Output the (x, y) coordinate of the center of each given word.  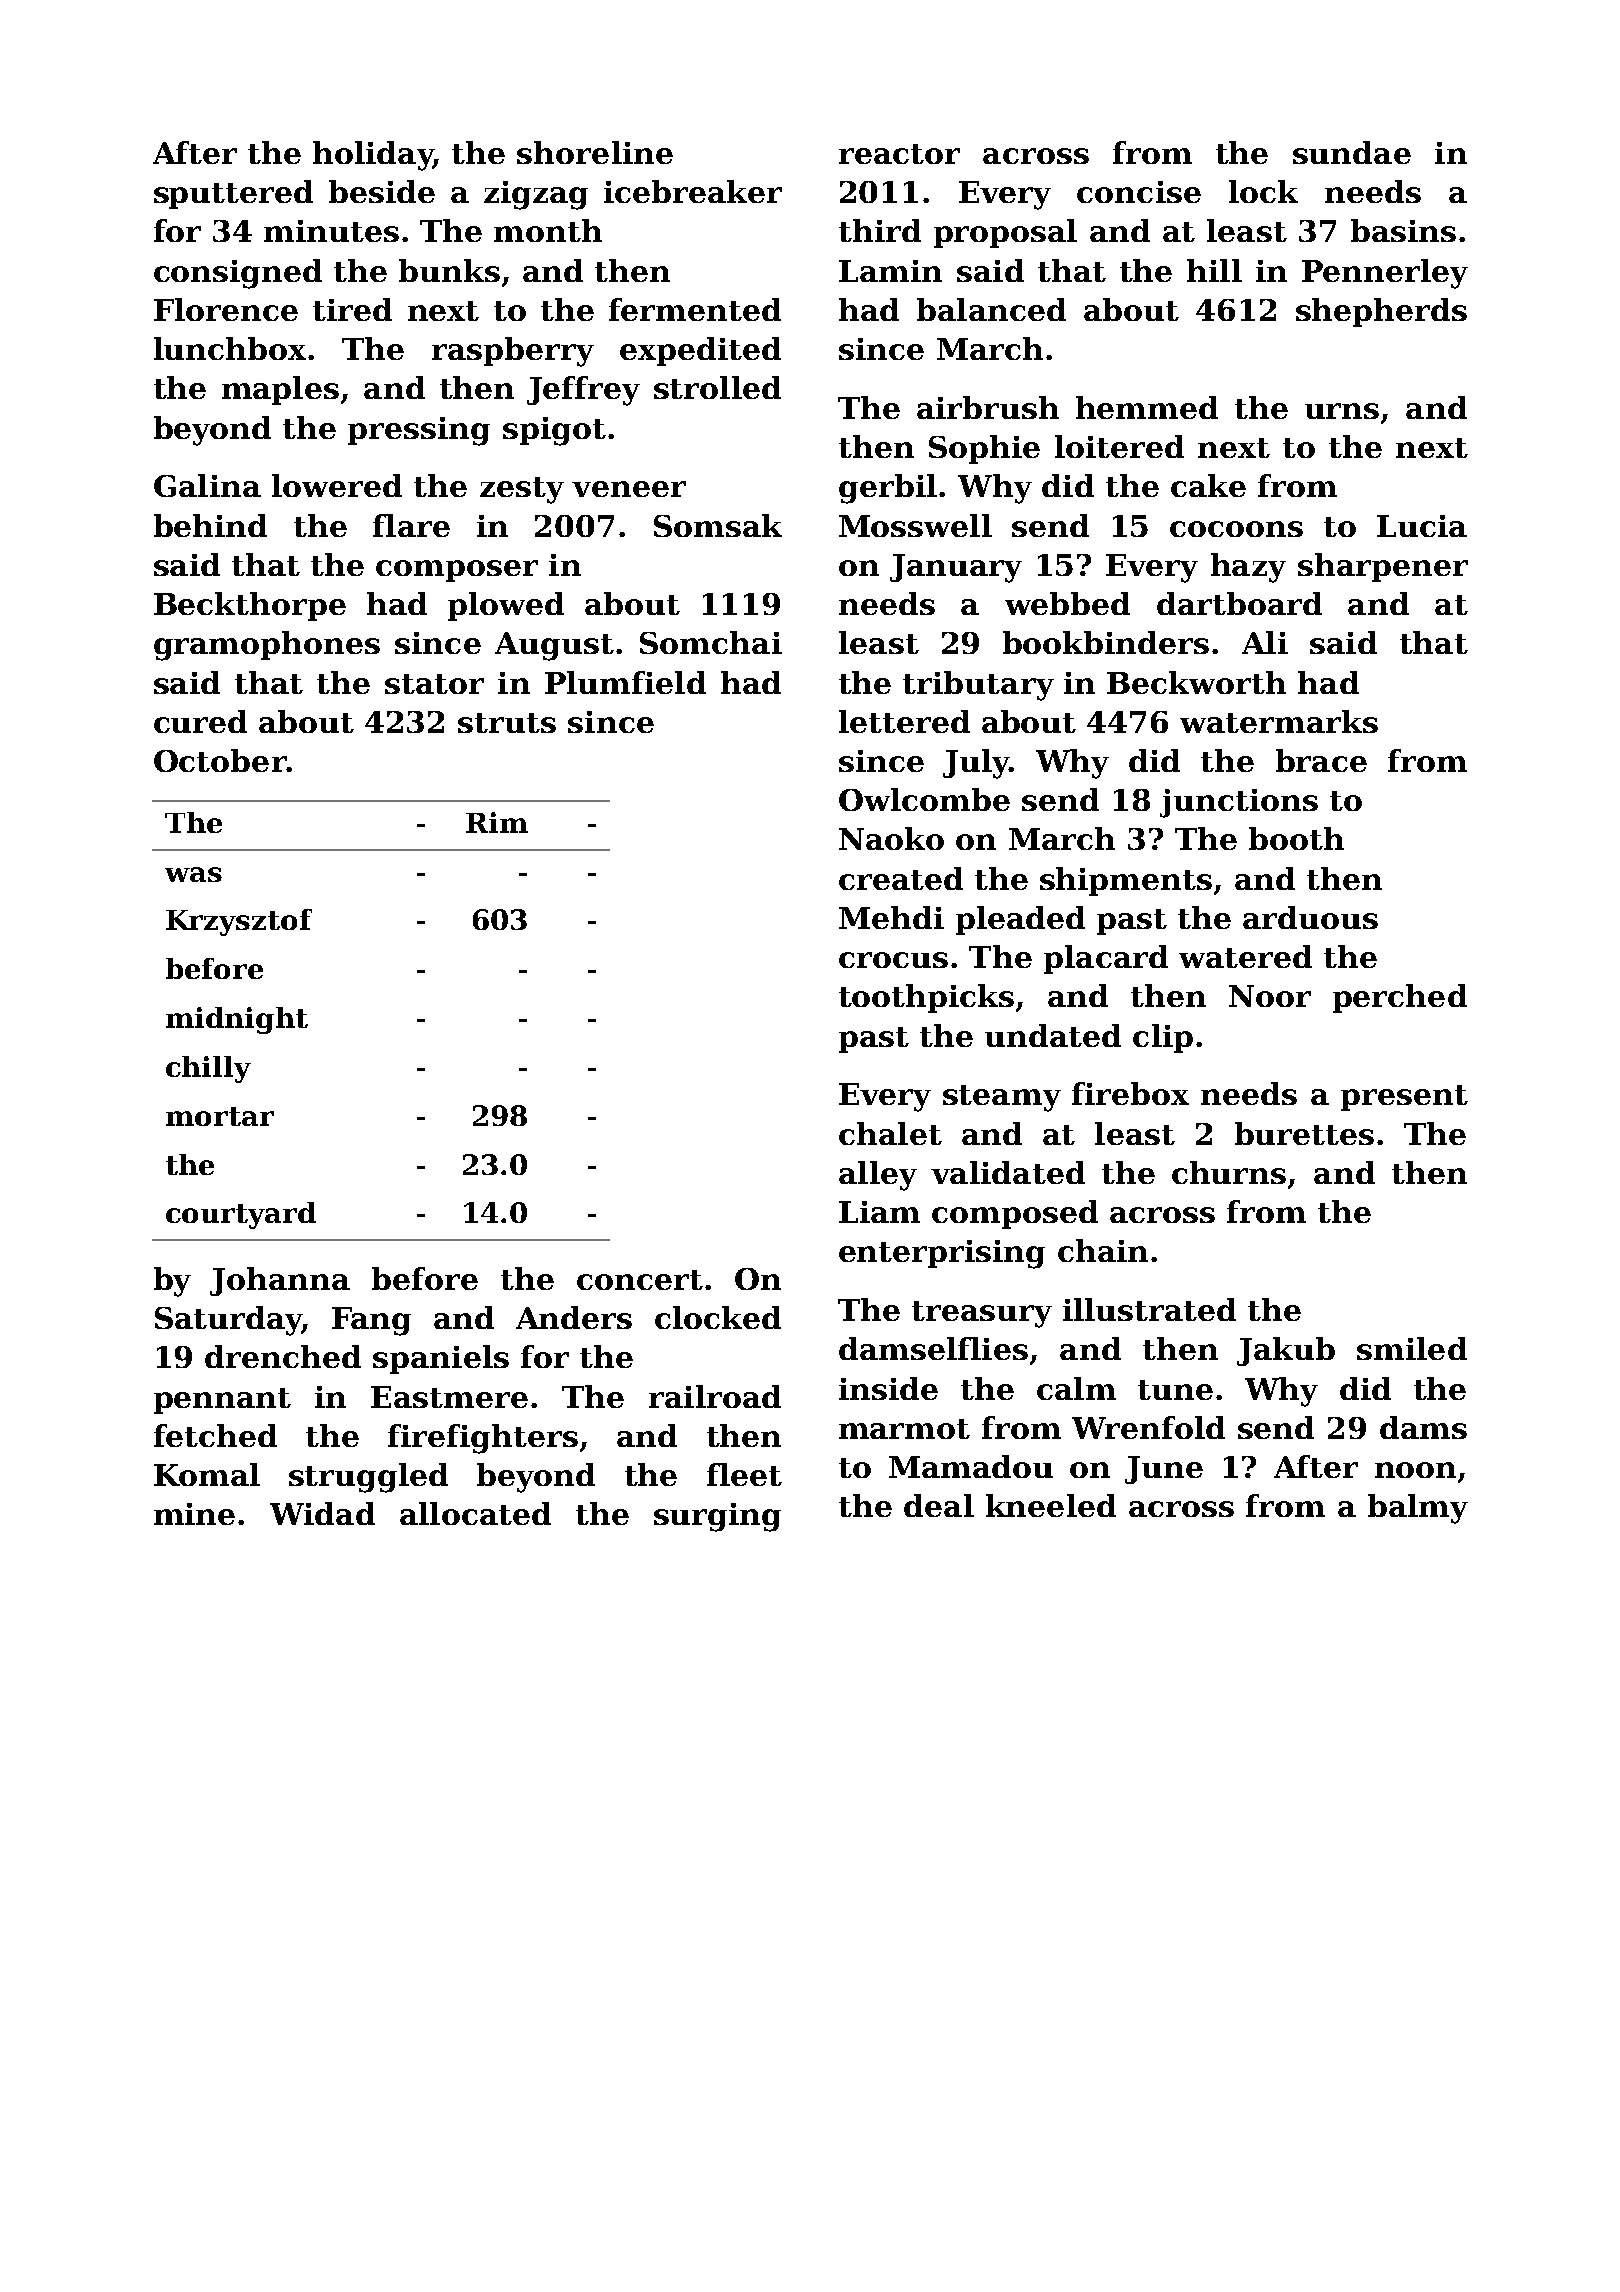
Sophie (984, 449)
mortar (220, 1116)
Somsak (718, 525)
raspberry (513, 352)
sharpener (1383, 567)
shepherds (1381, 312)
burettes (1304, 1133)
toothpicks (926, 998)
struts (507, 723)
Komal (207, 1474)
